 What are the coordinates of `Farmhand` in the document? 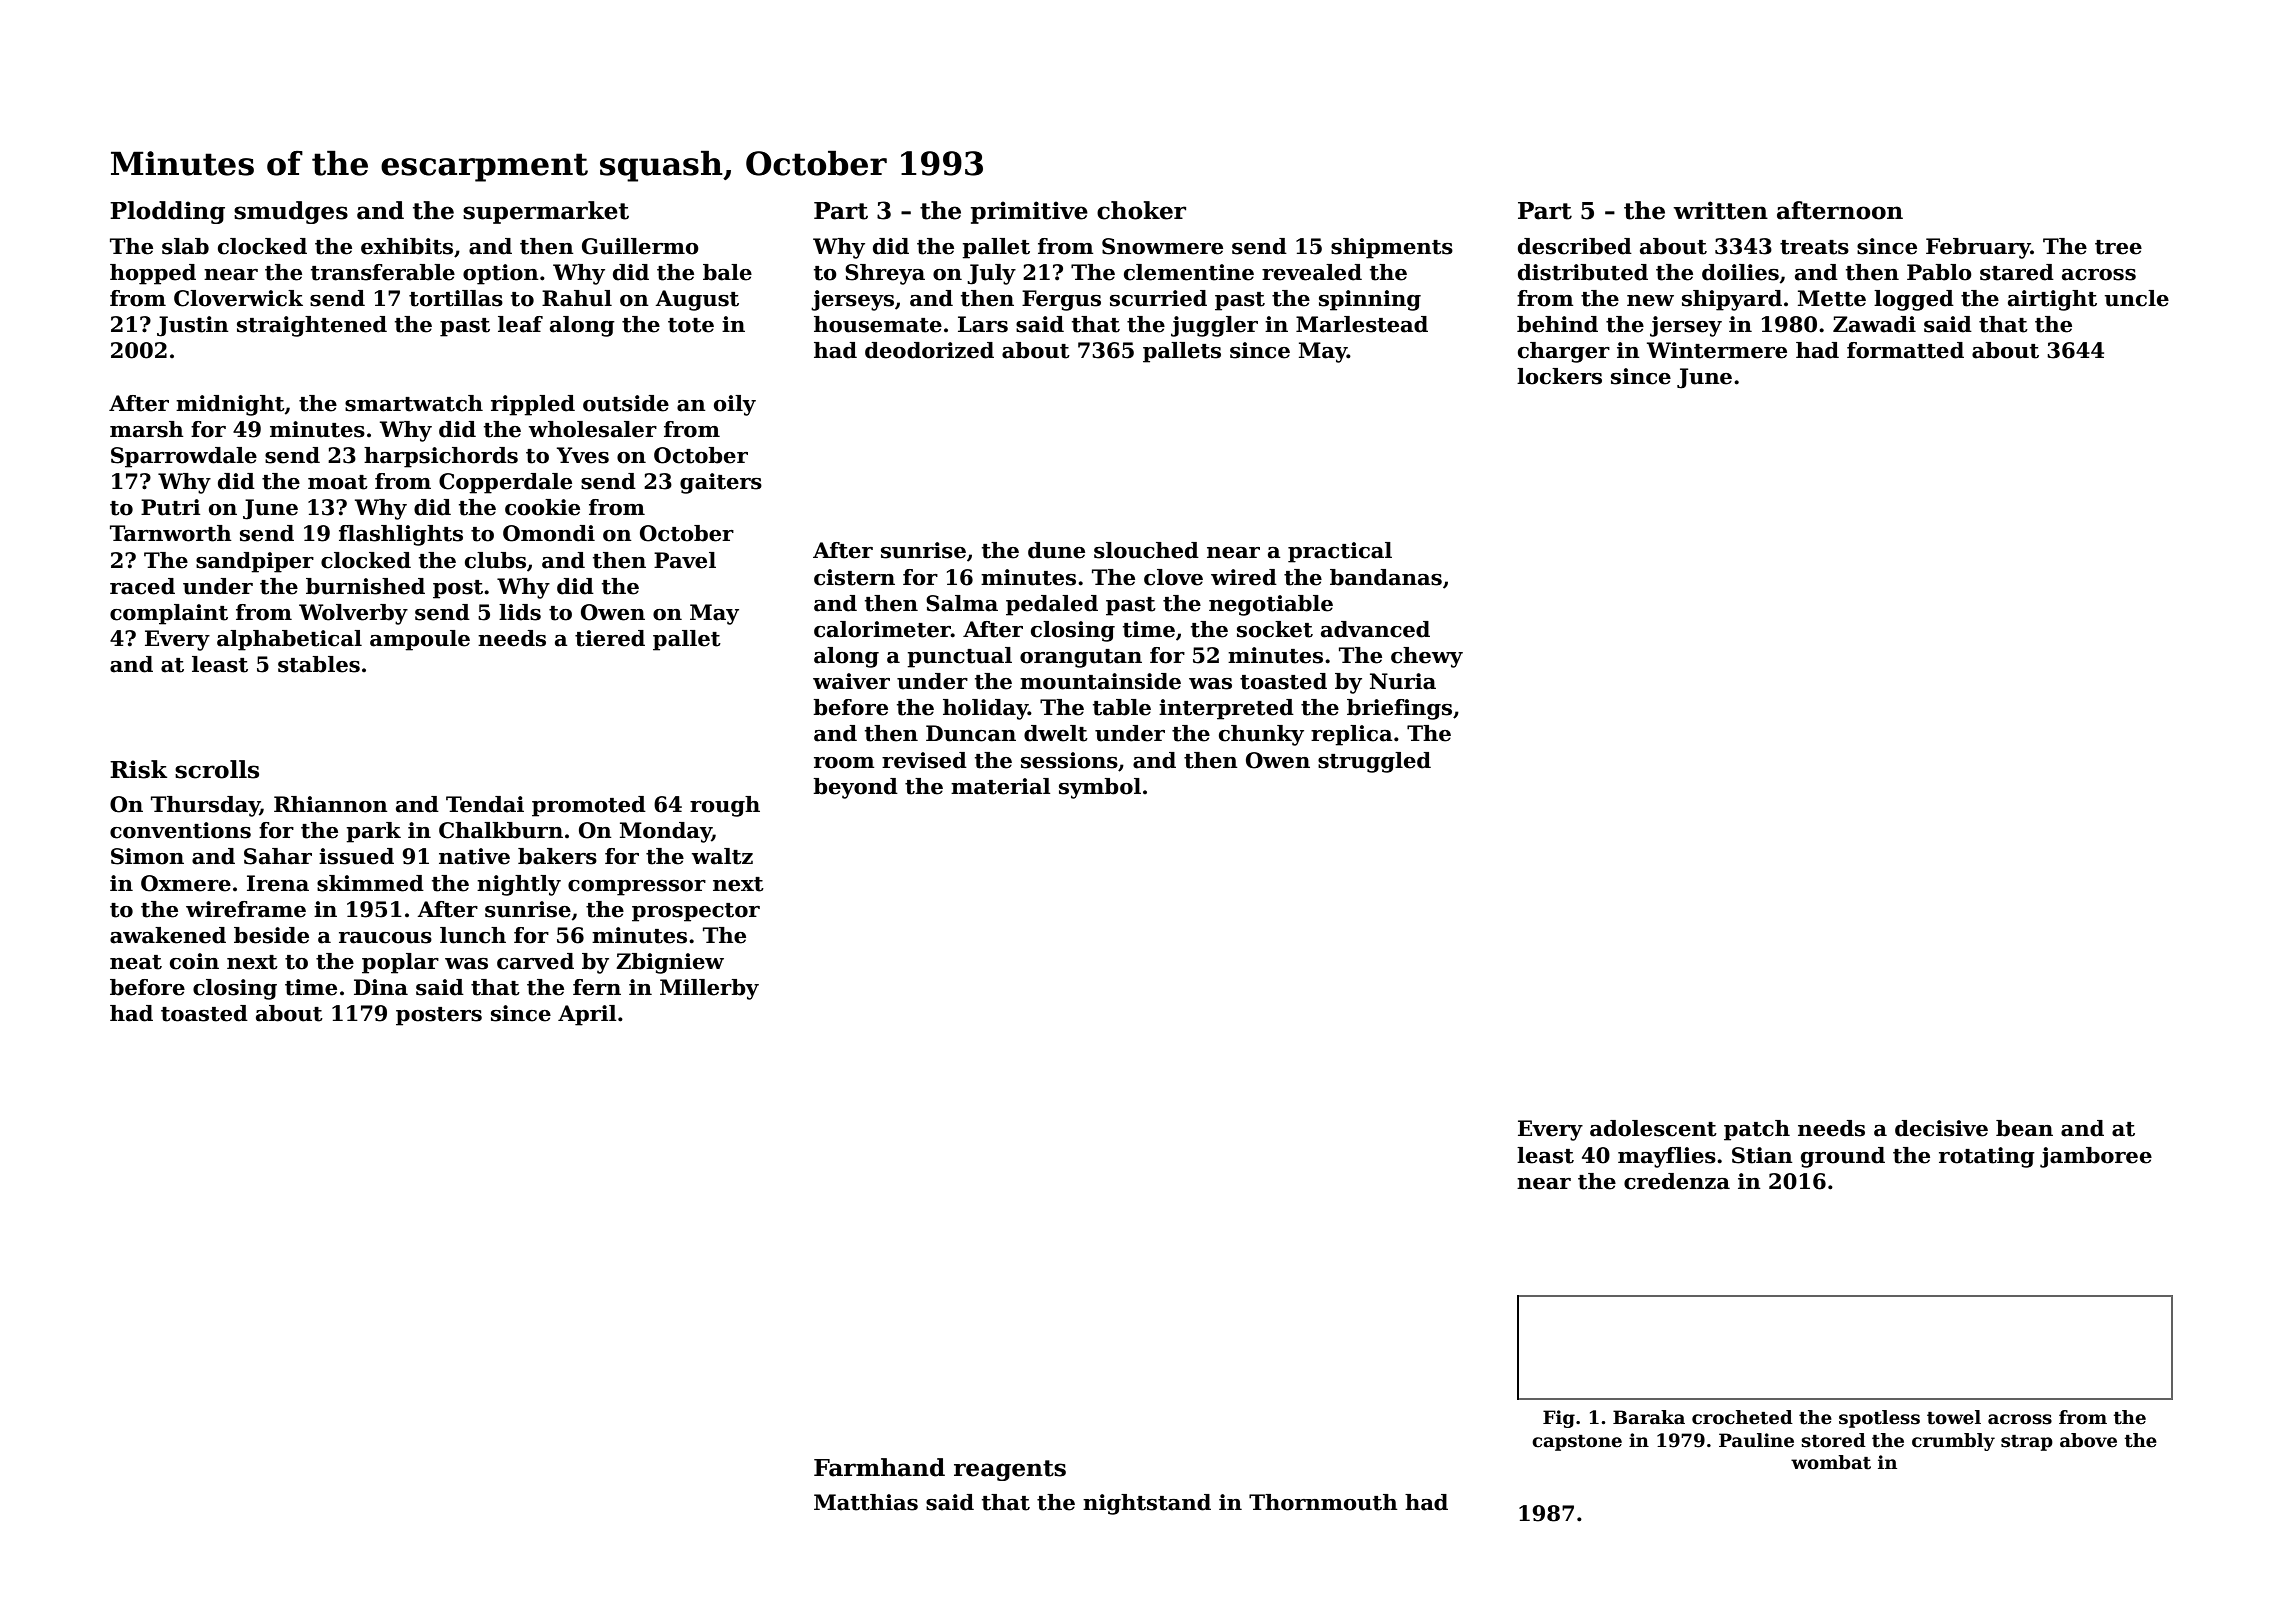 It's located at (879, 1467).
